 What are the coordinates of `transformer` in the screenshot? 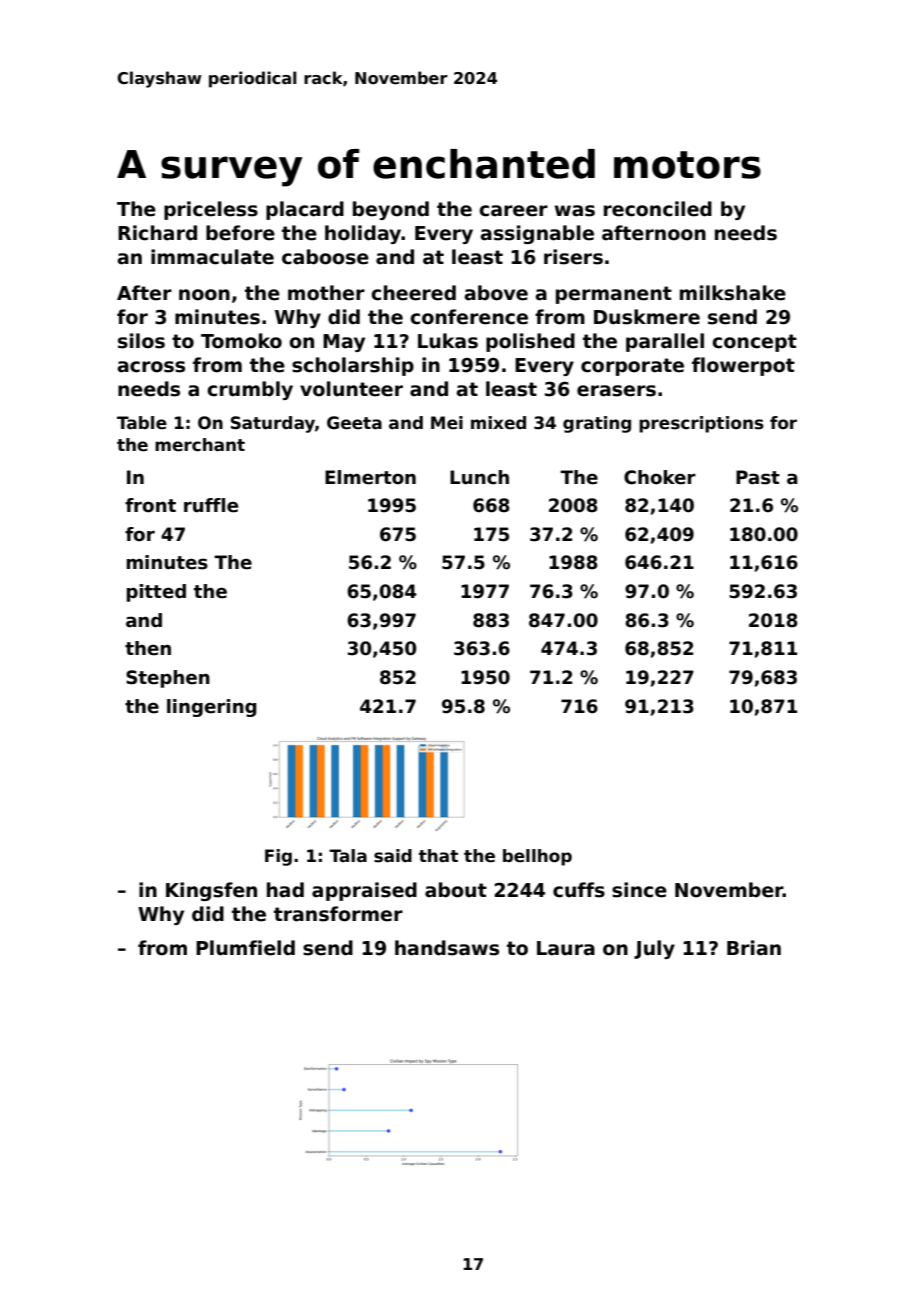 It's located at (338, 914).
